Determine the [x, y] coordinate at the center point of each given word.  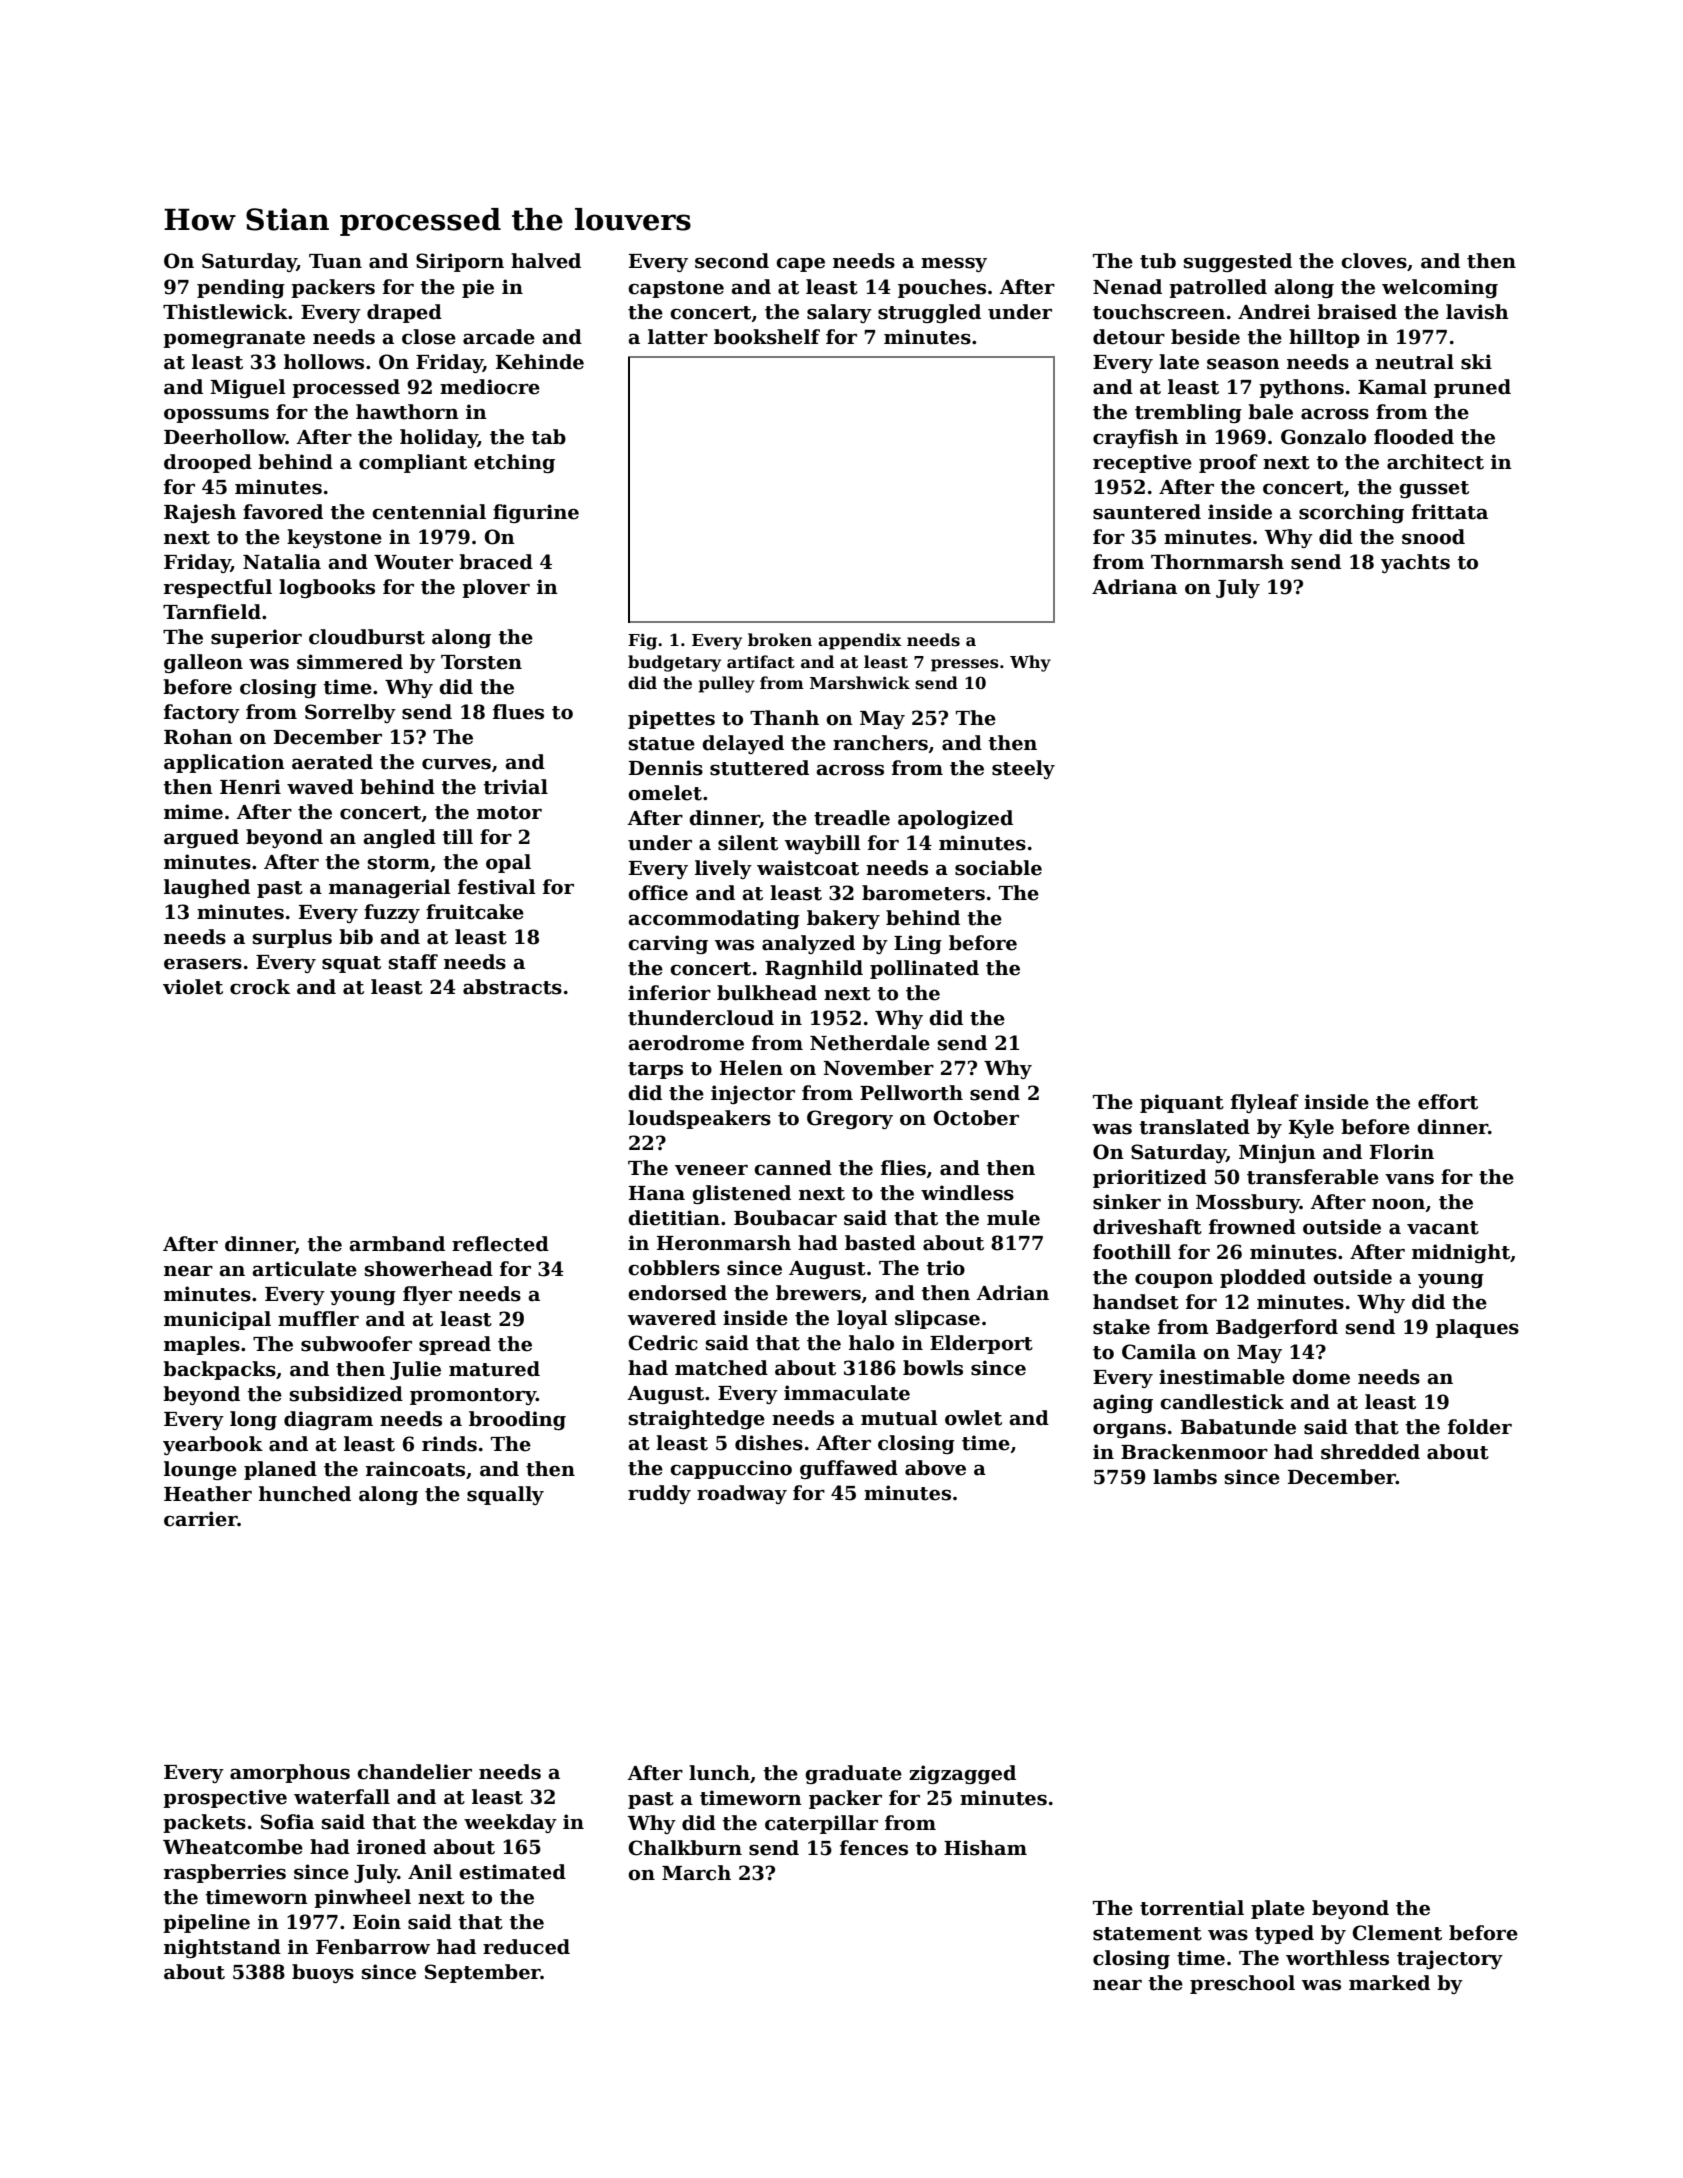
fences [874, 1848]
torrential [1192, 1908]
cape [800, 265]
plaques [1477, 1328]
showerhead [429, 1269]
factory [202, 713]
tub [1158, 261]
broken [780, 640]
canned [793, 1168]
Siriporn [460, 262]
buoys [323, 1973]
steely [1023, 769]
